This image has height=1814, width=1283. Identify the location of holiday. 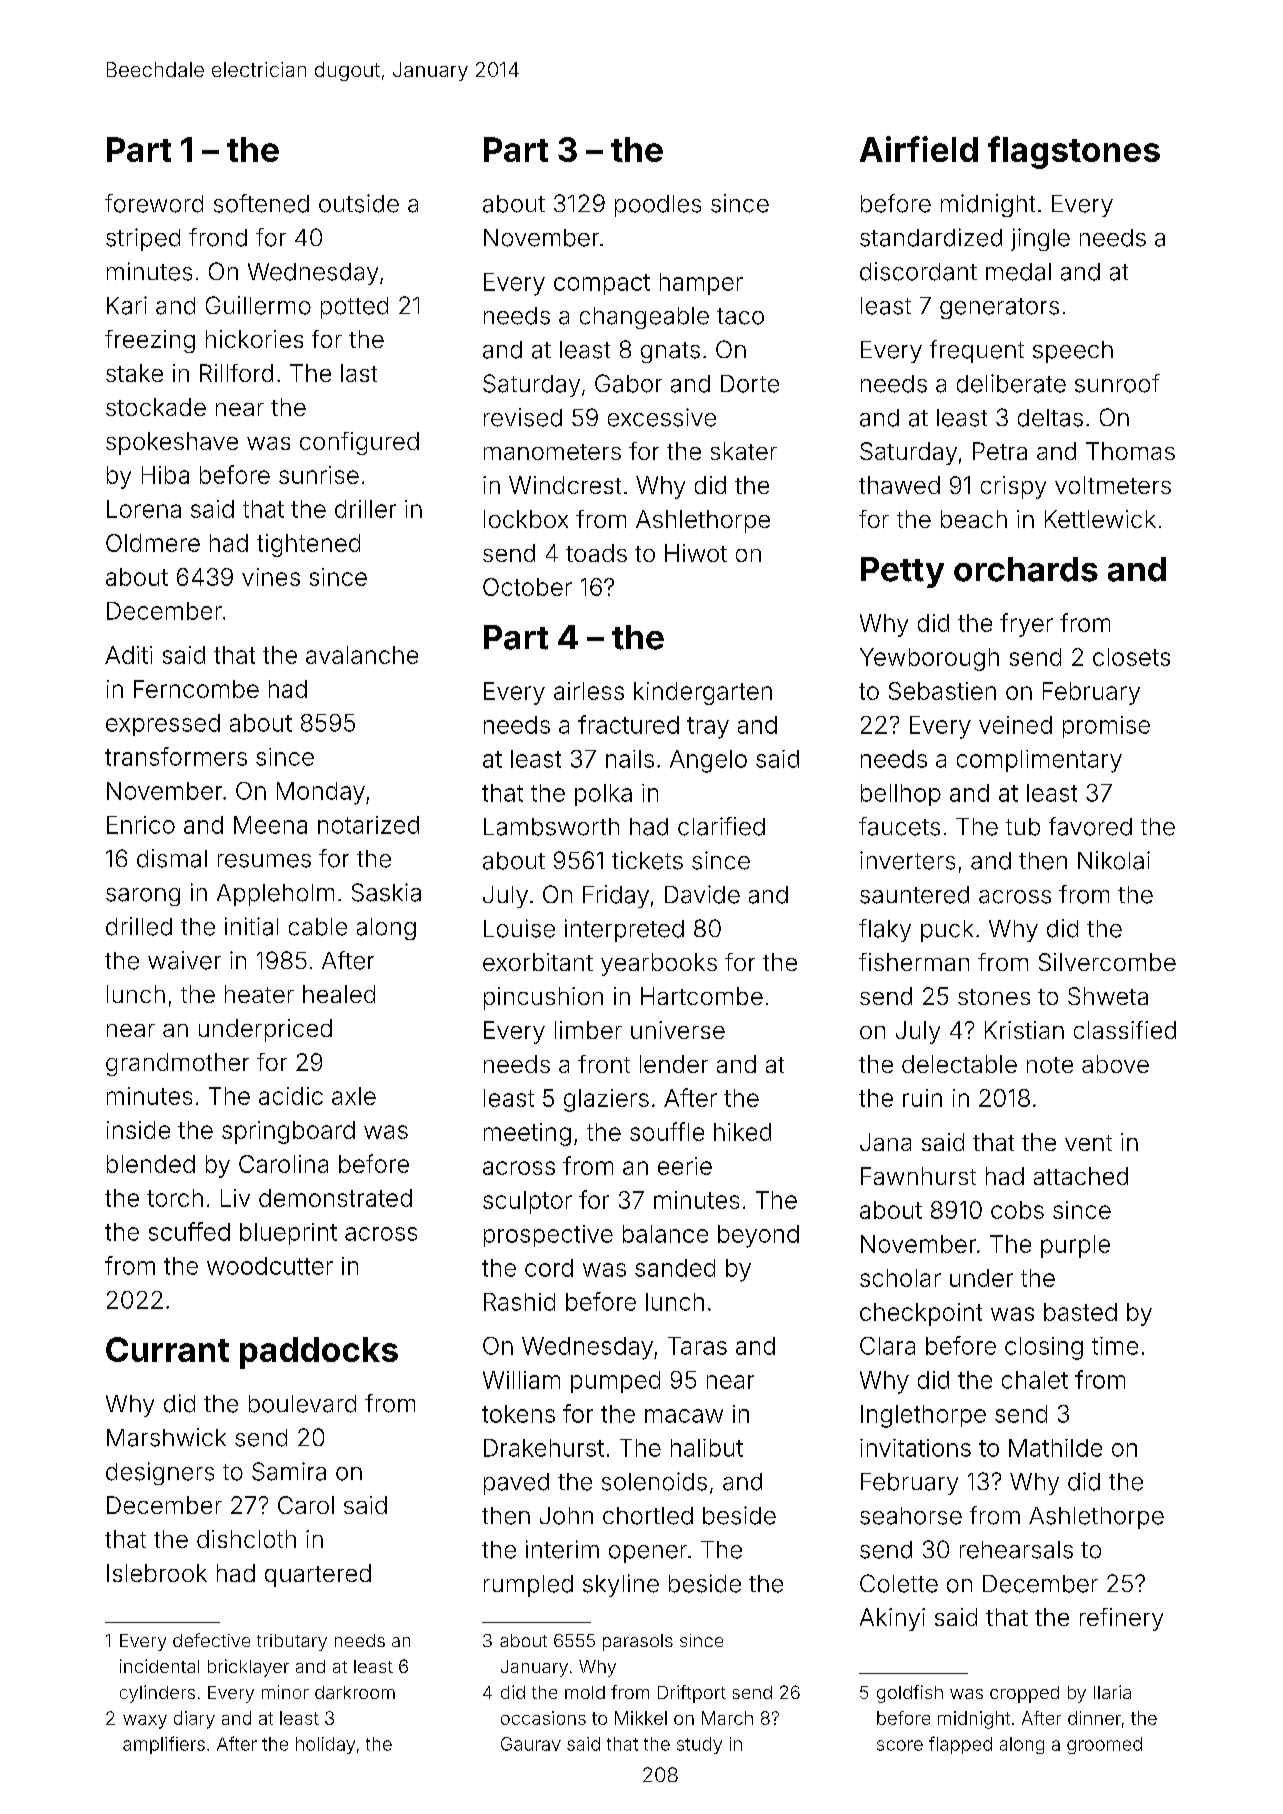
(325, 1745).
